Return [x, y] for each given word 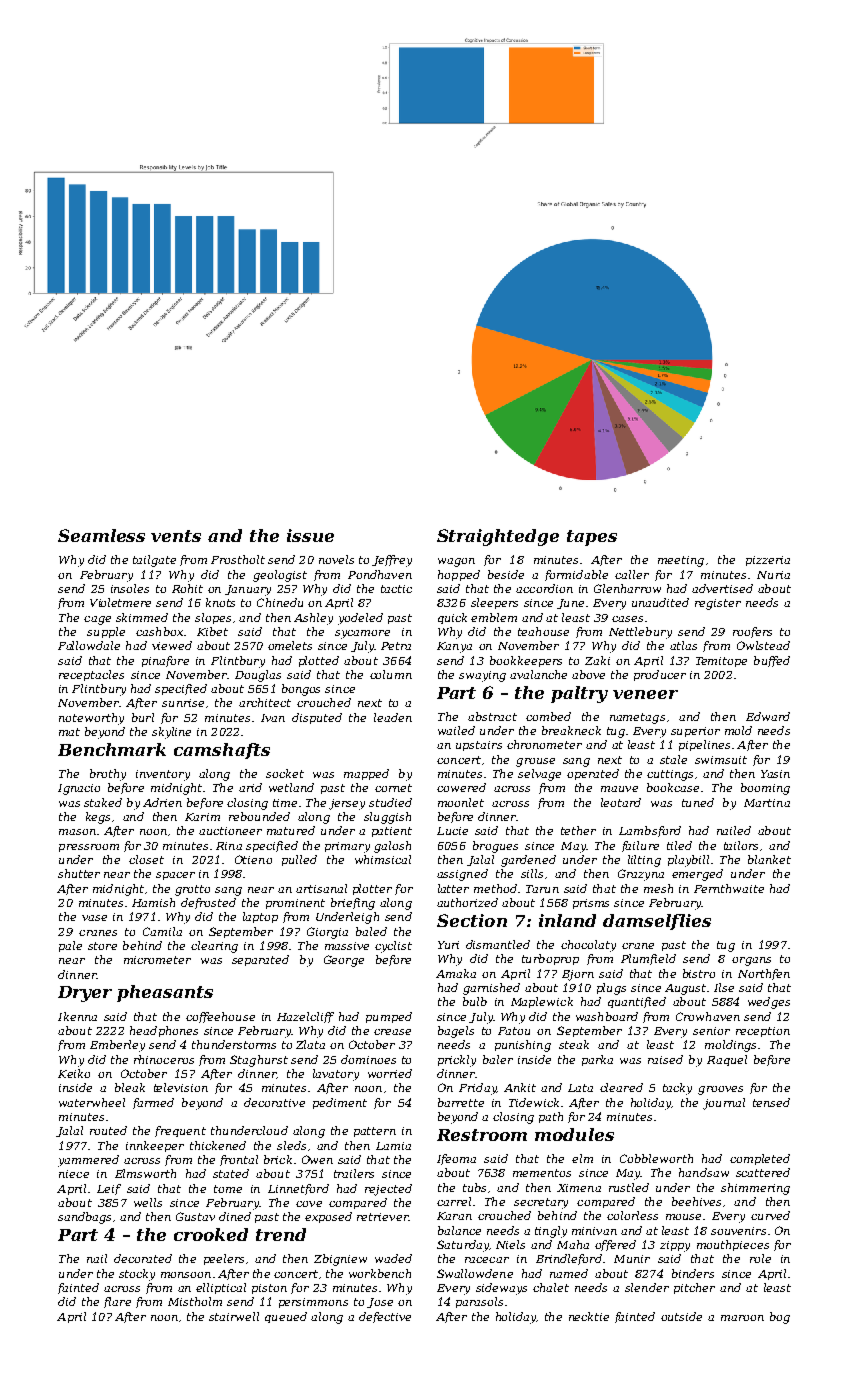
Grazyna [641, 875]
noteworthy [91, 719]
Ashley [313, 619]
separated [260, 960]
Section [472, 920]
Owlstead [763, 645]
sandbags [84, 1218]
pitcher [694, 1288]
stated [231, 1173]
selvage [539, 775]
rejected [388, 1190]
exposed [328, 1217]
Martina [767, 803]
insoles [130, 588]
